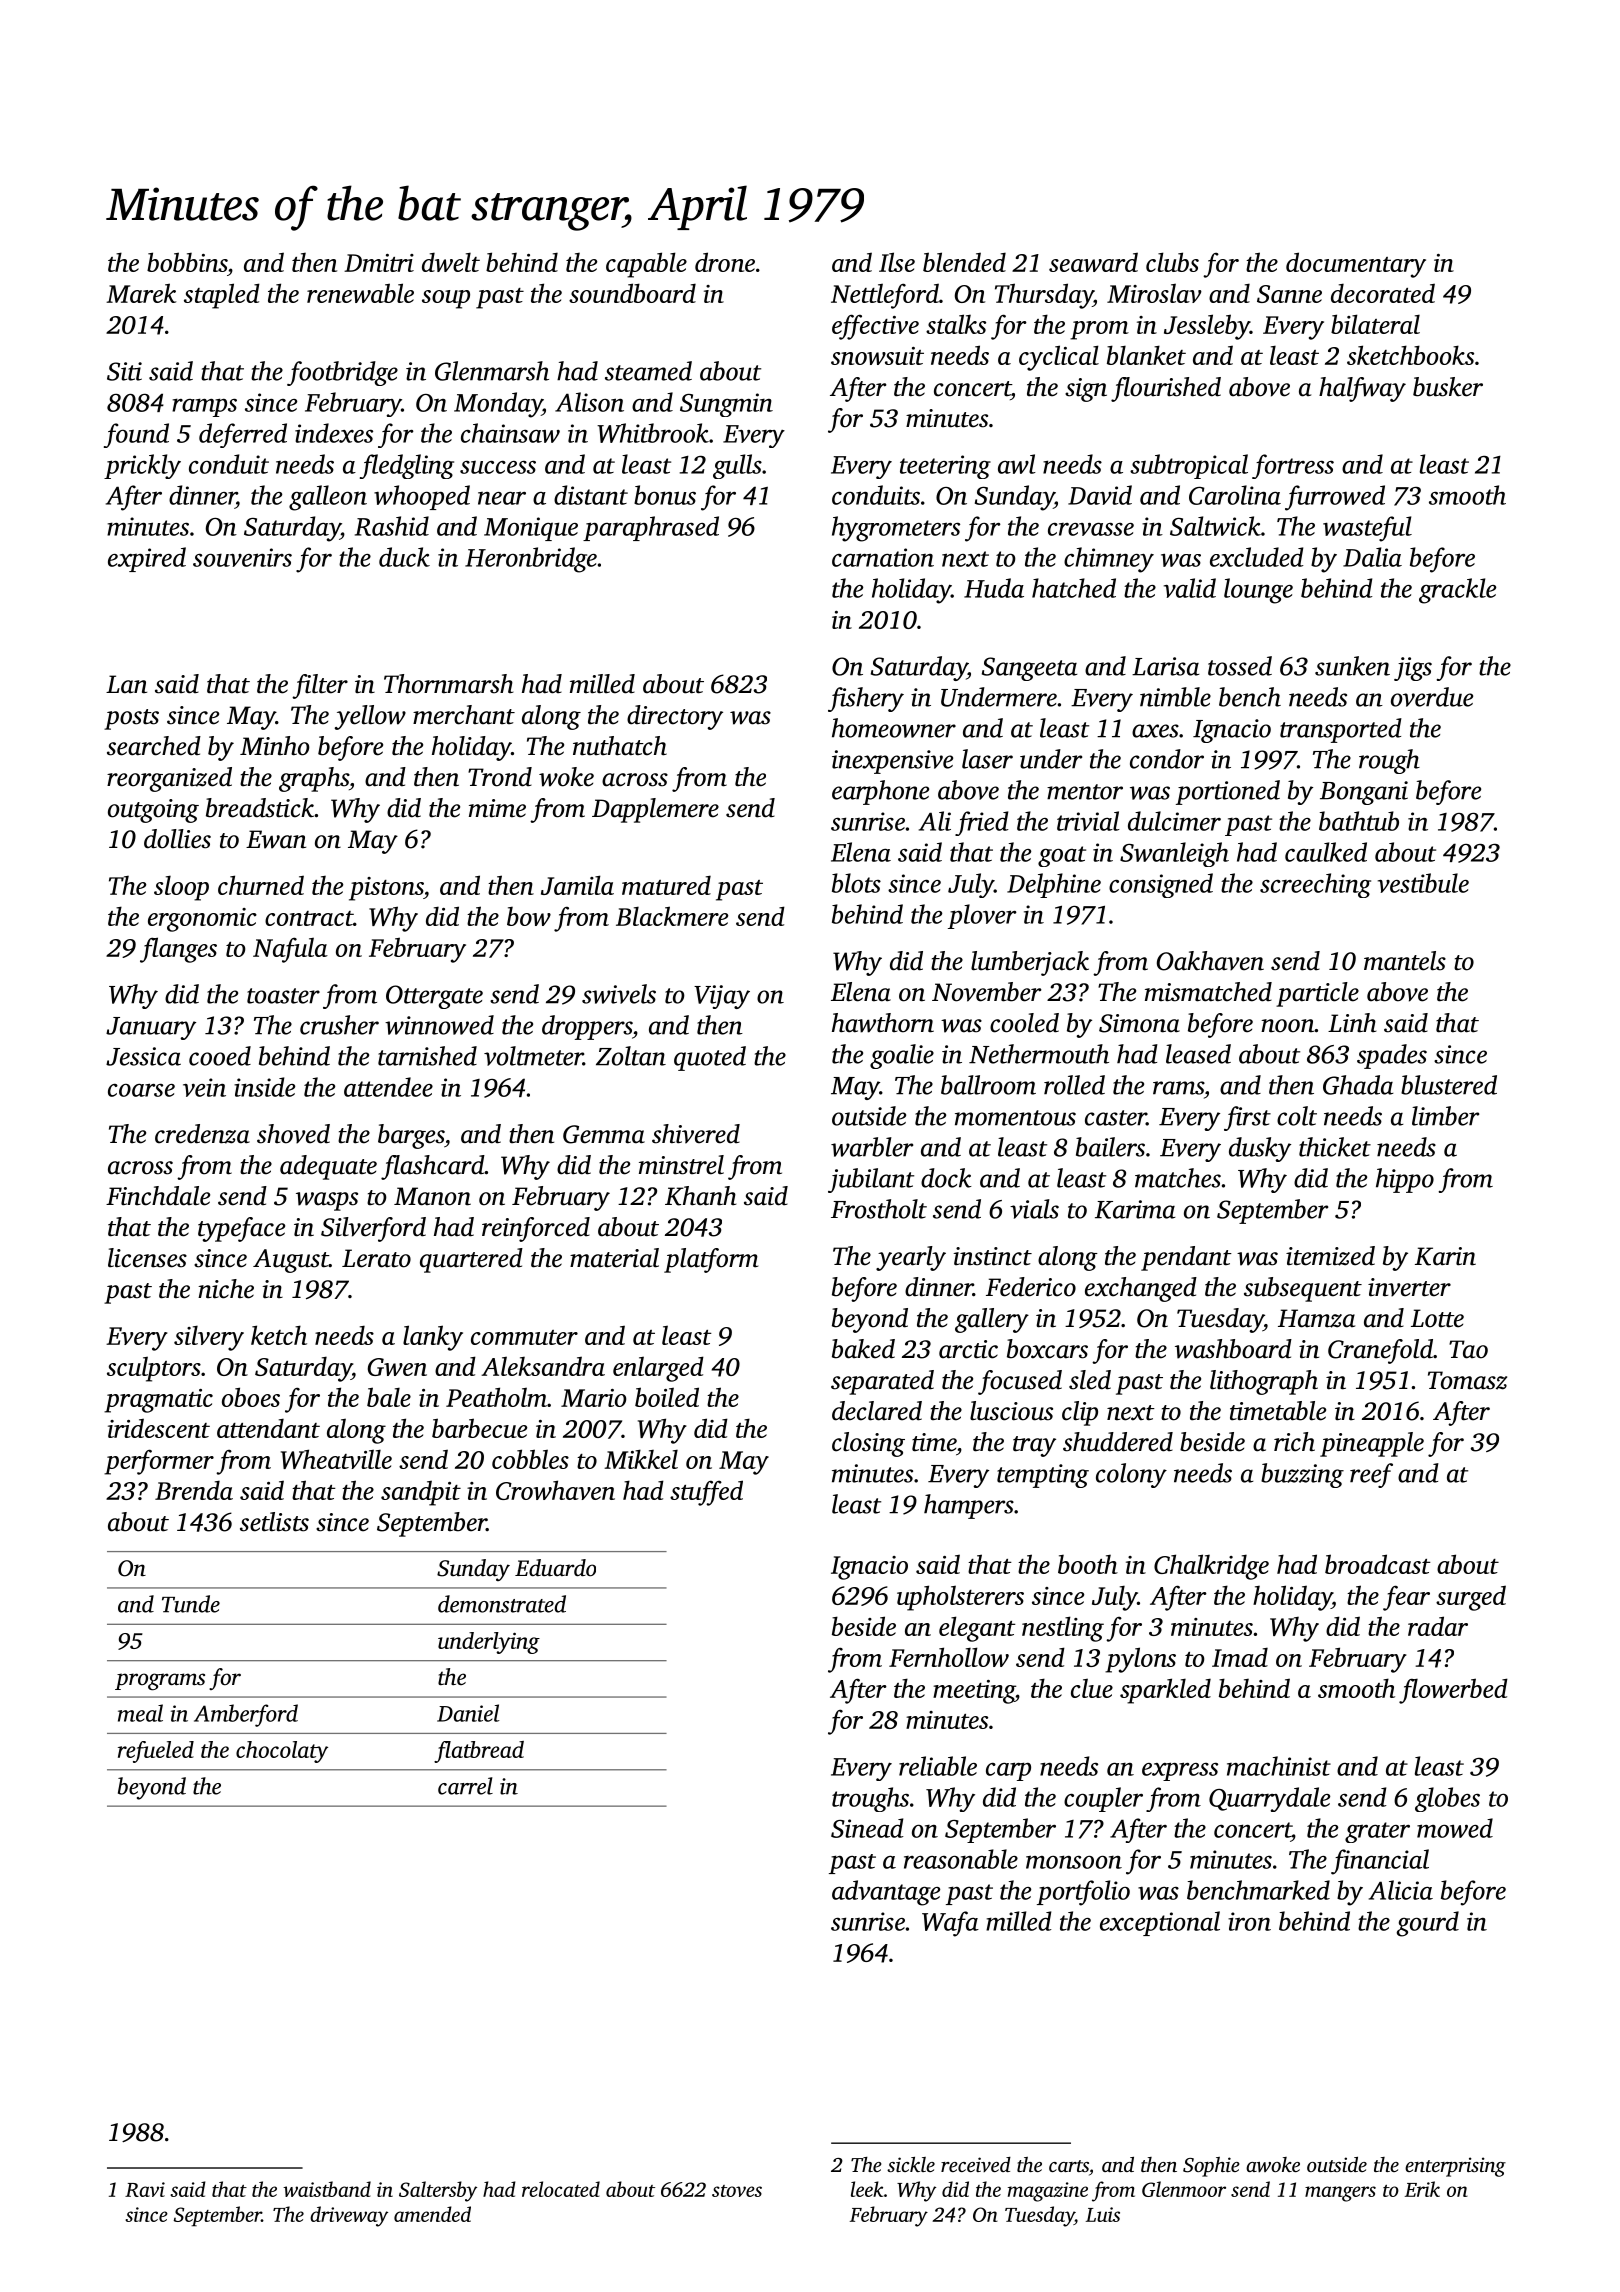  Describe the element at coordinates (1175, 697) in the screenshot. I see `nimble` at that location.
